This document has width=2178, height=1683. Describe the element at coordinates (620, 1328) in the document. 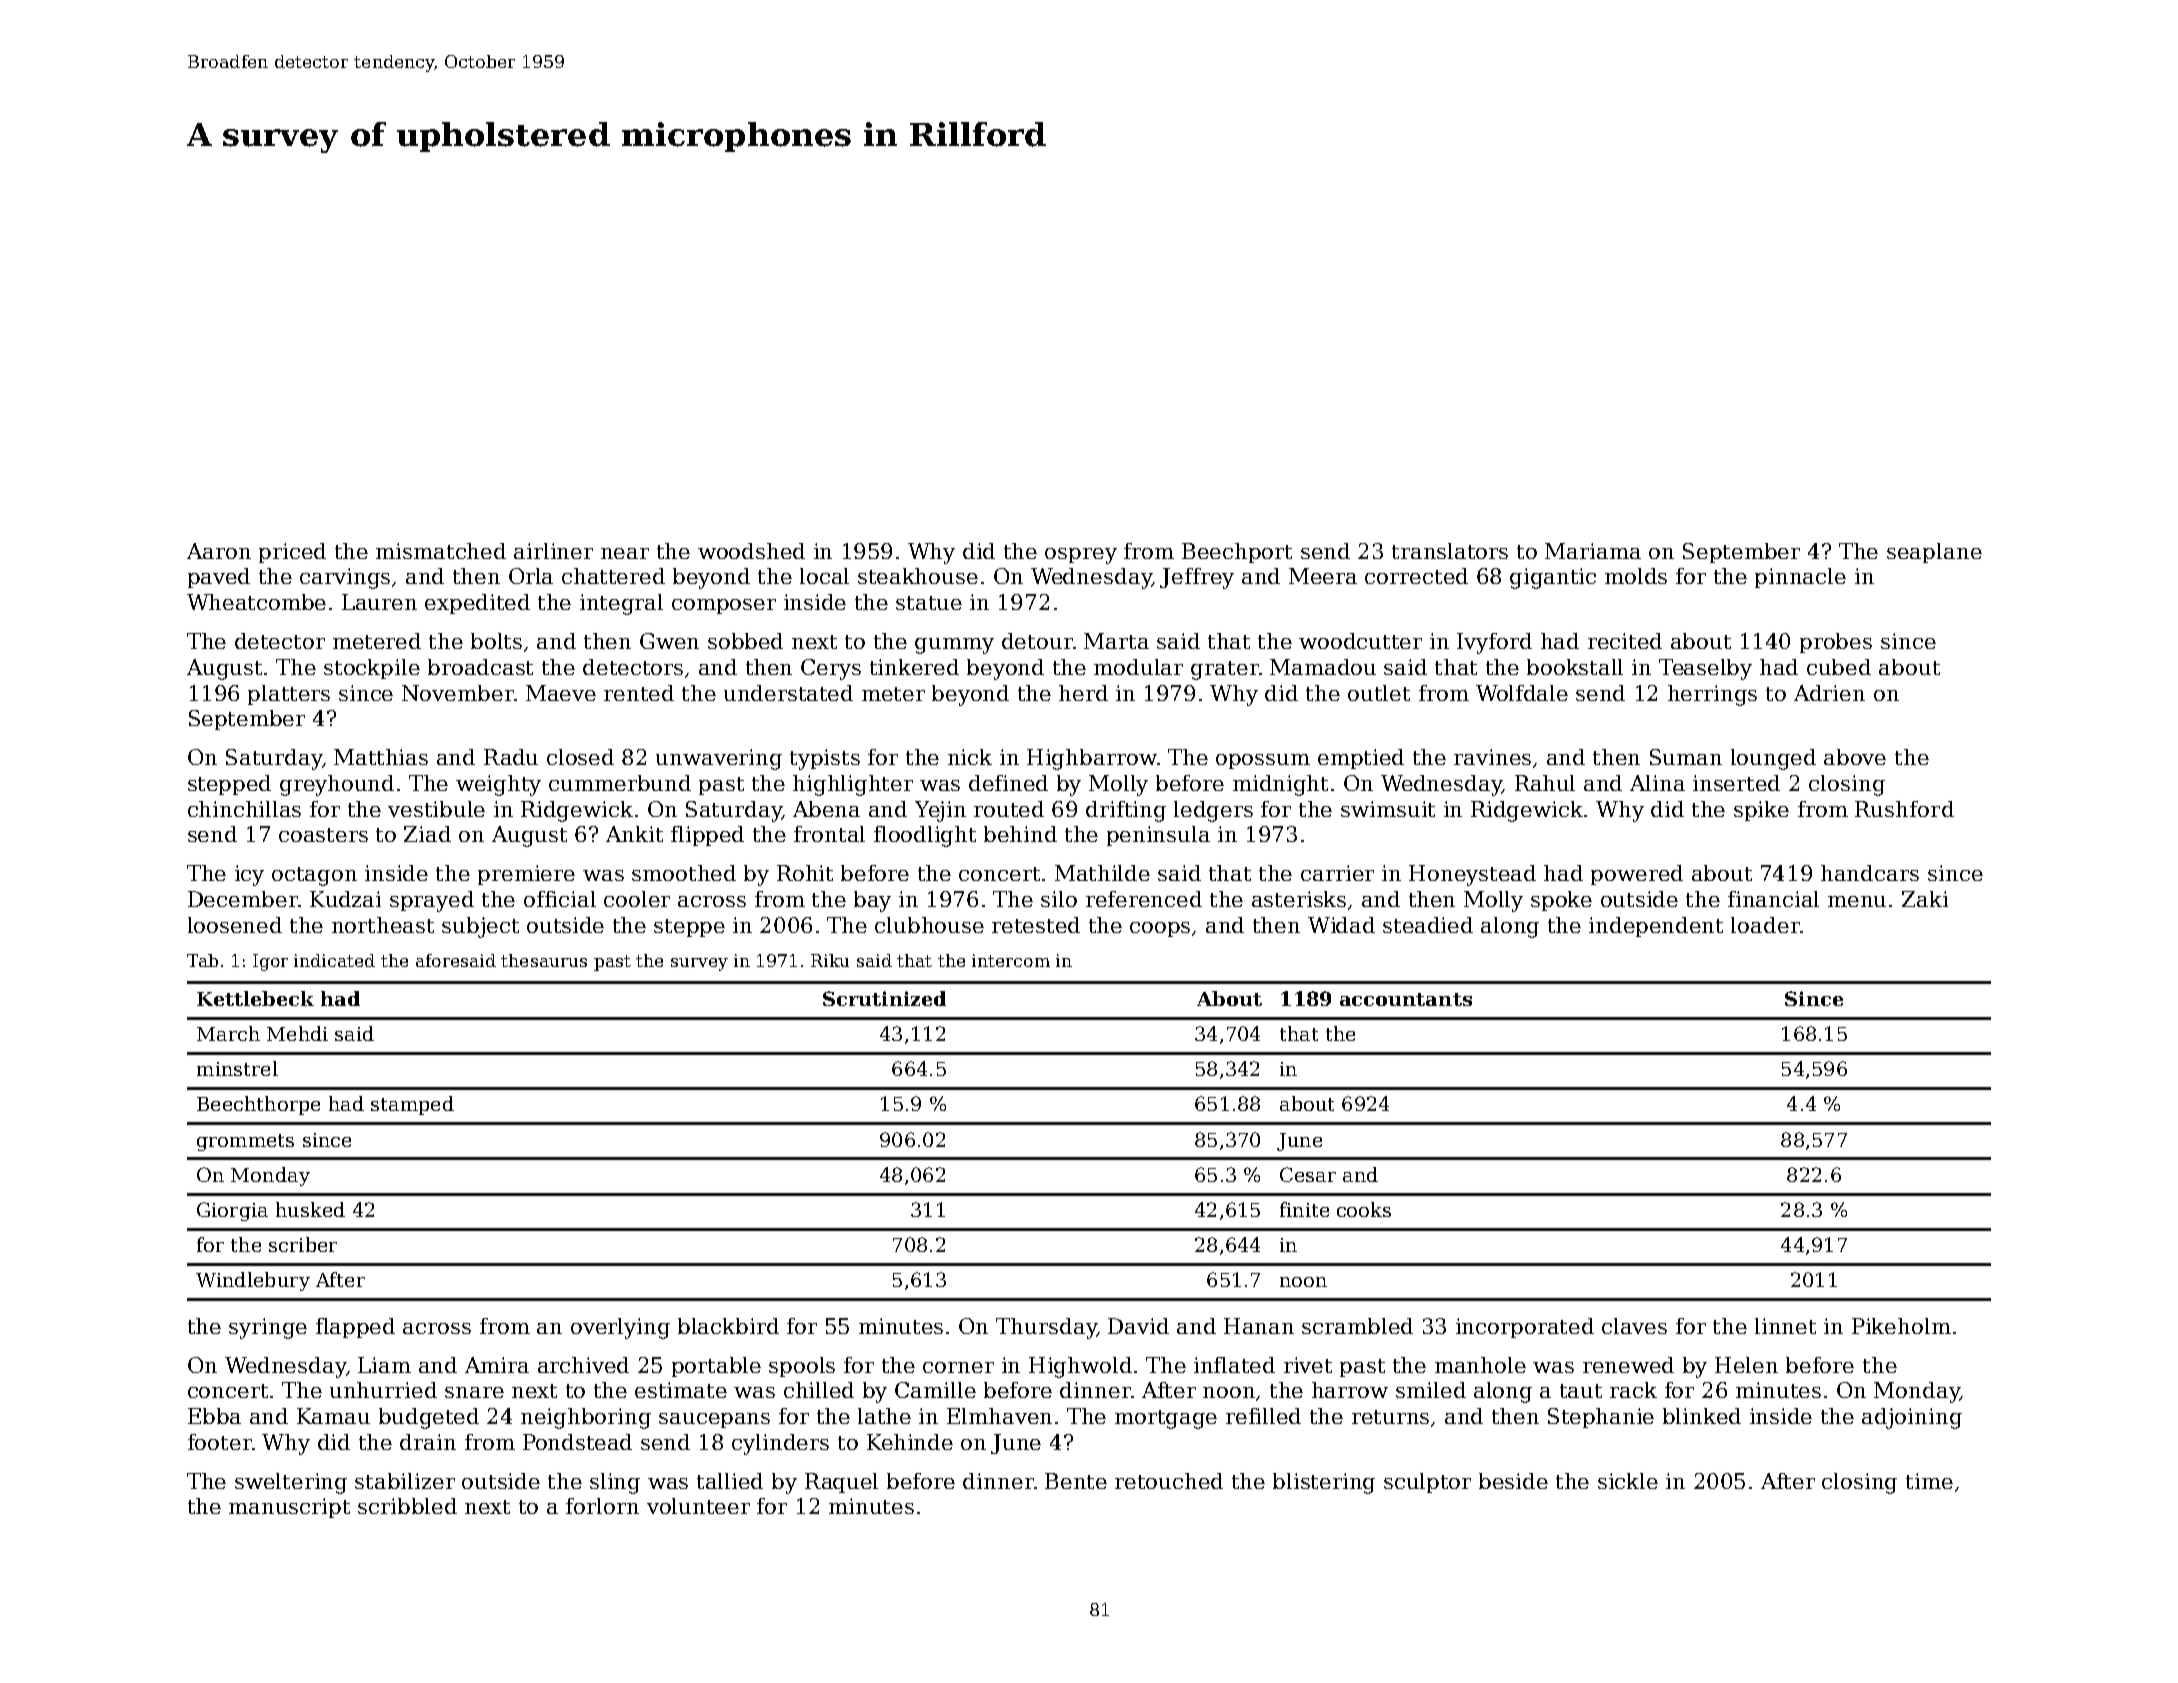

I see `overlying` at that location.
